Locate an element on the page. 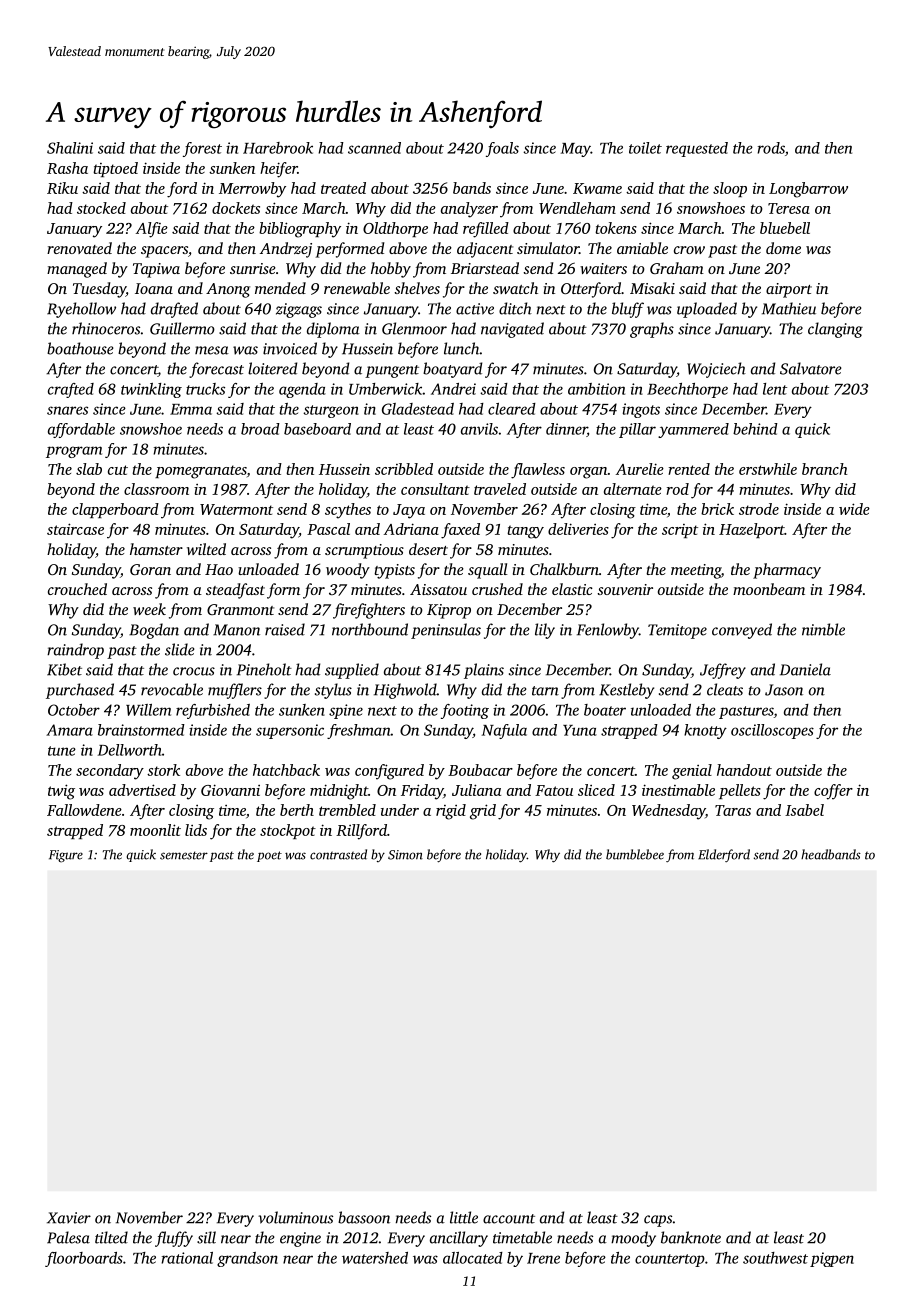 The image size is (924, 1308). Taras is located at coordinates (733, 810).
